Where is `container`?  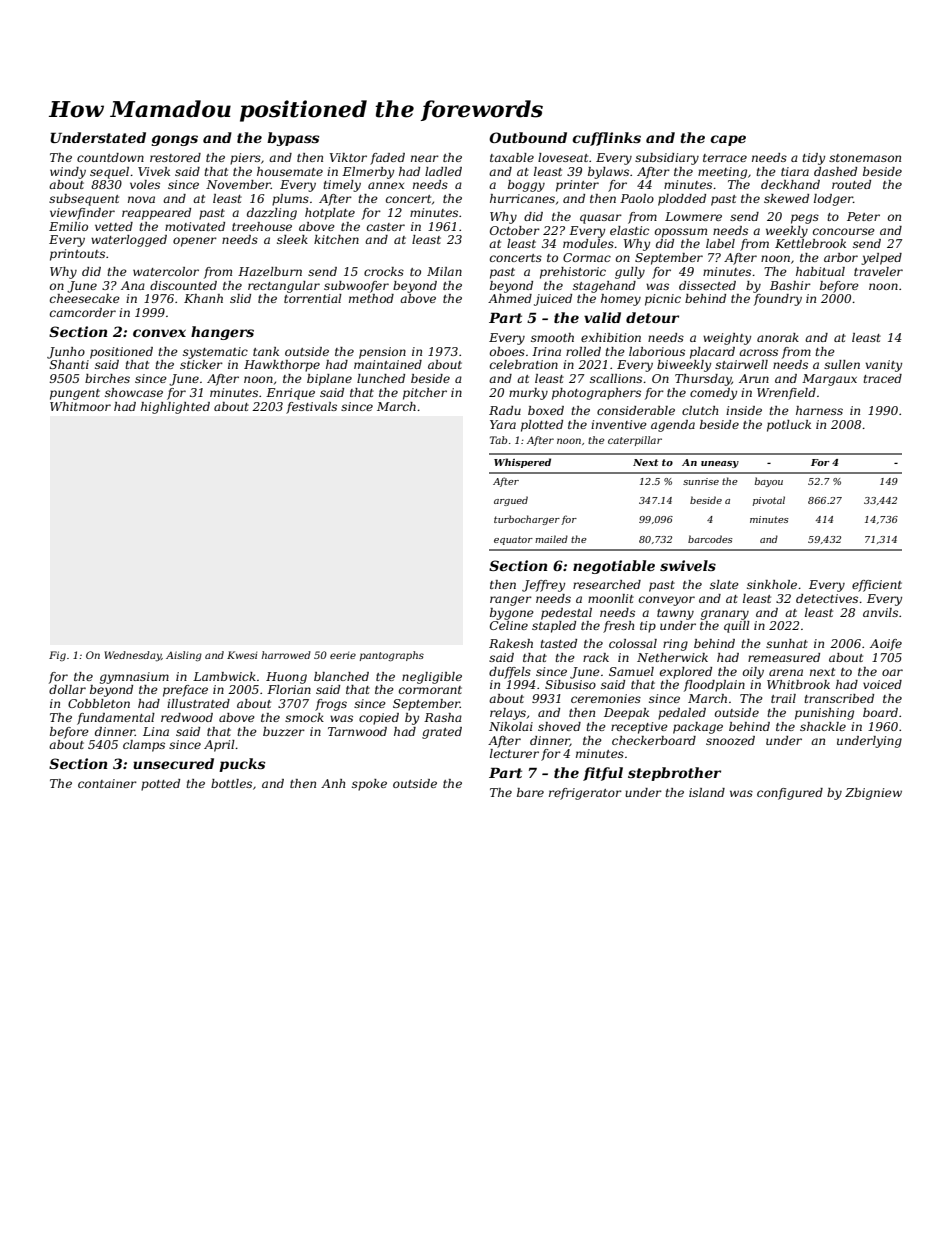
container is located at coordinates (107, 783).
